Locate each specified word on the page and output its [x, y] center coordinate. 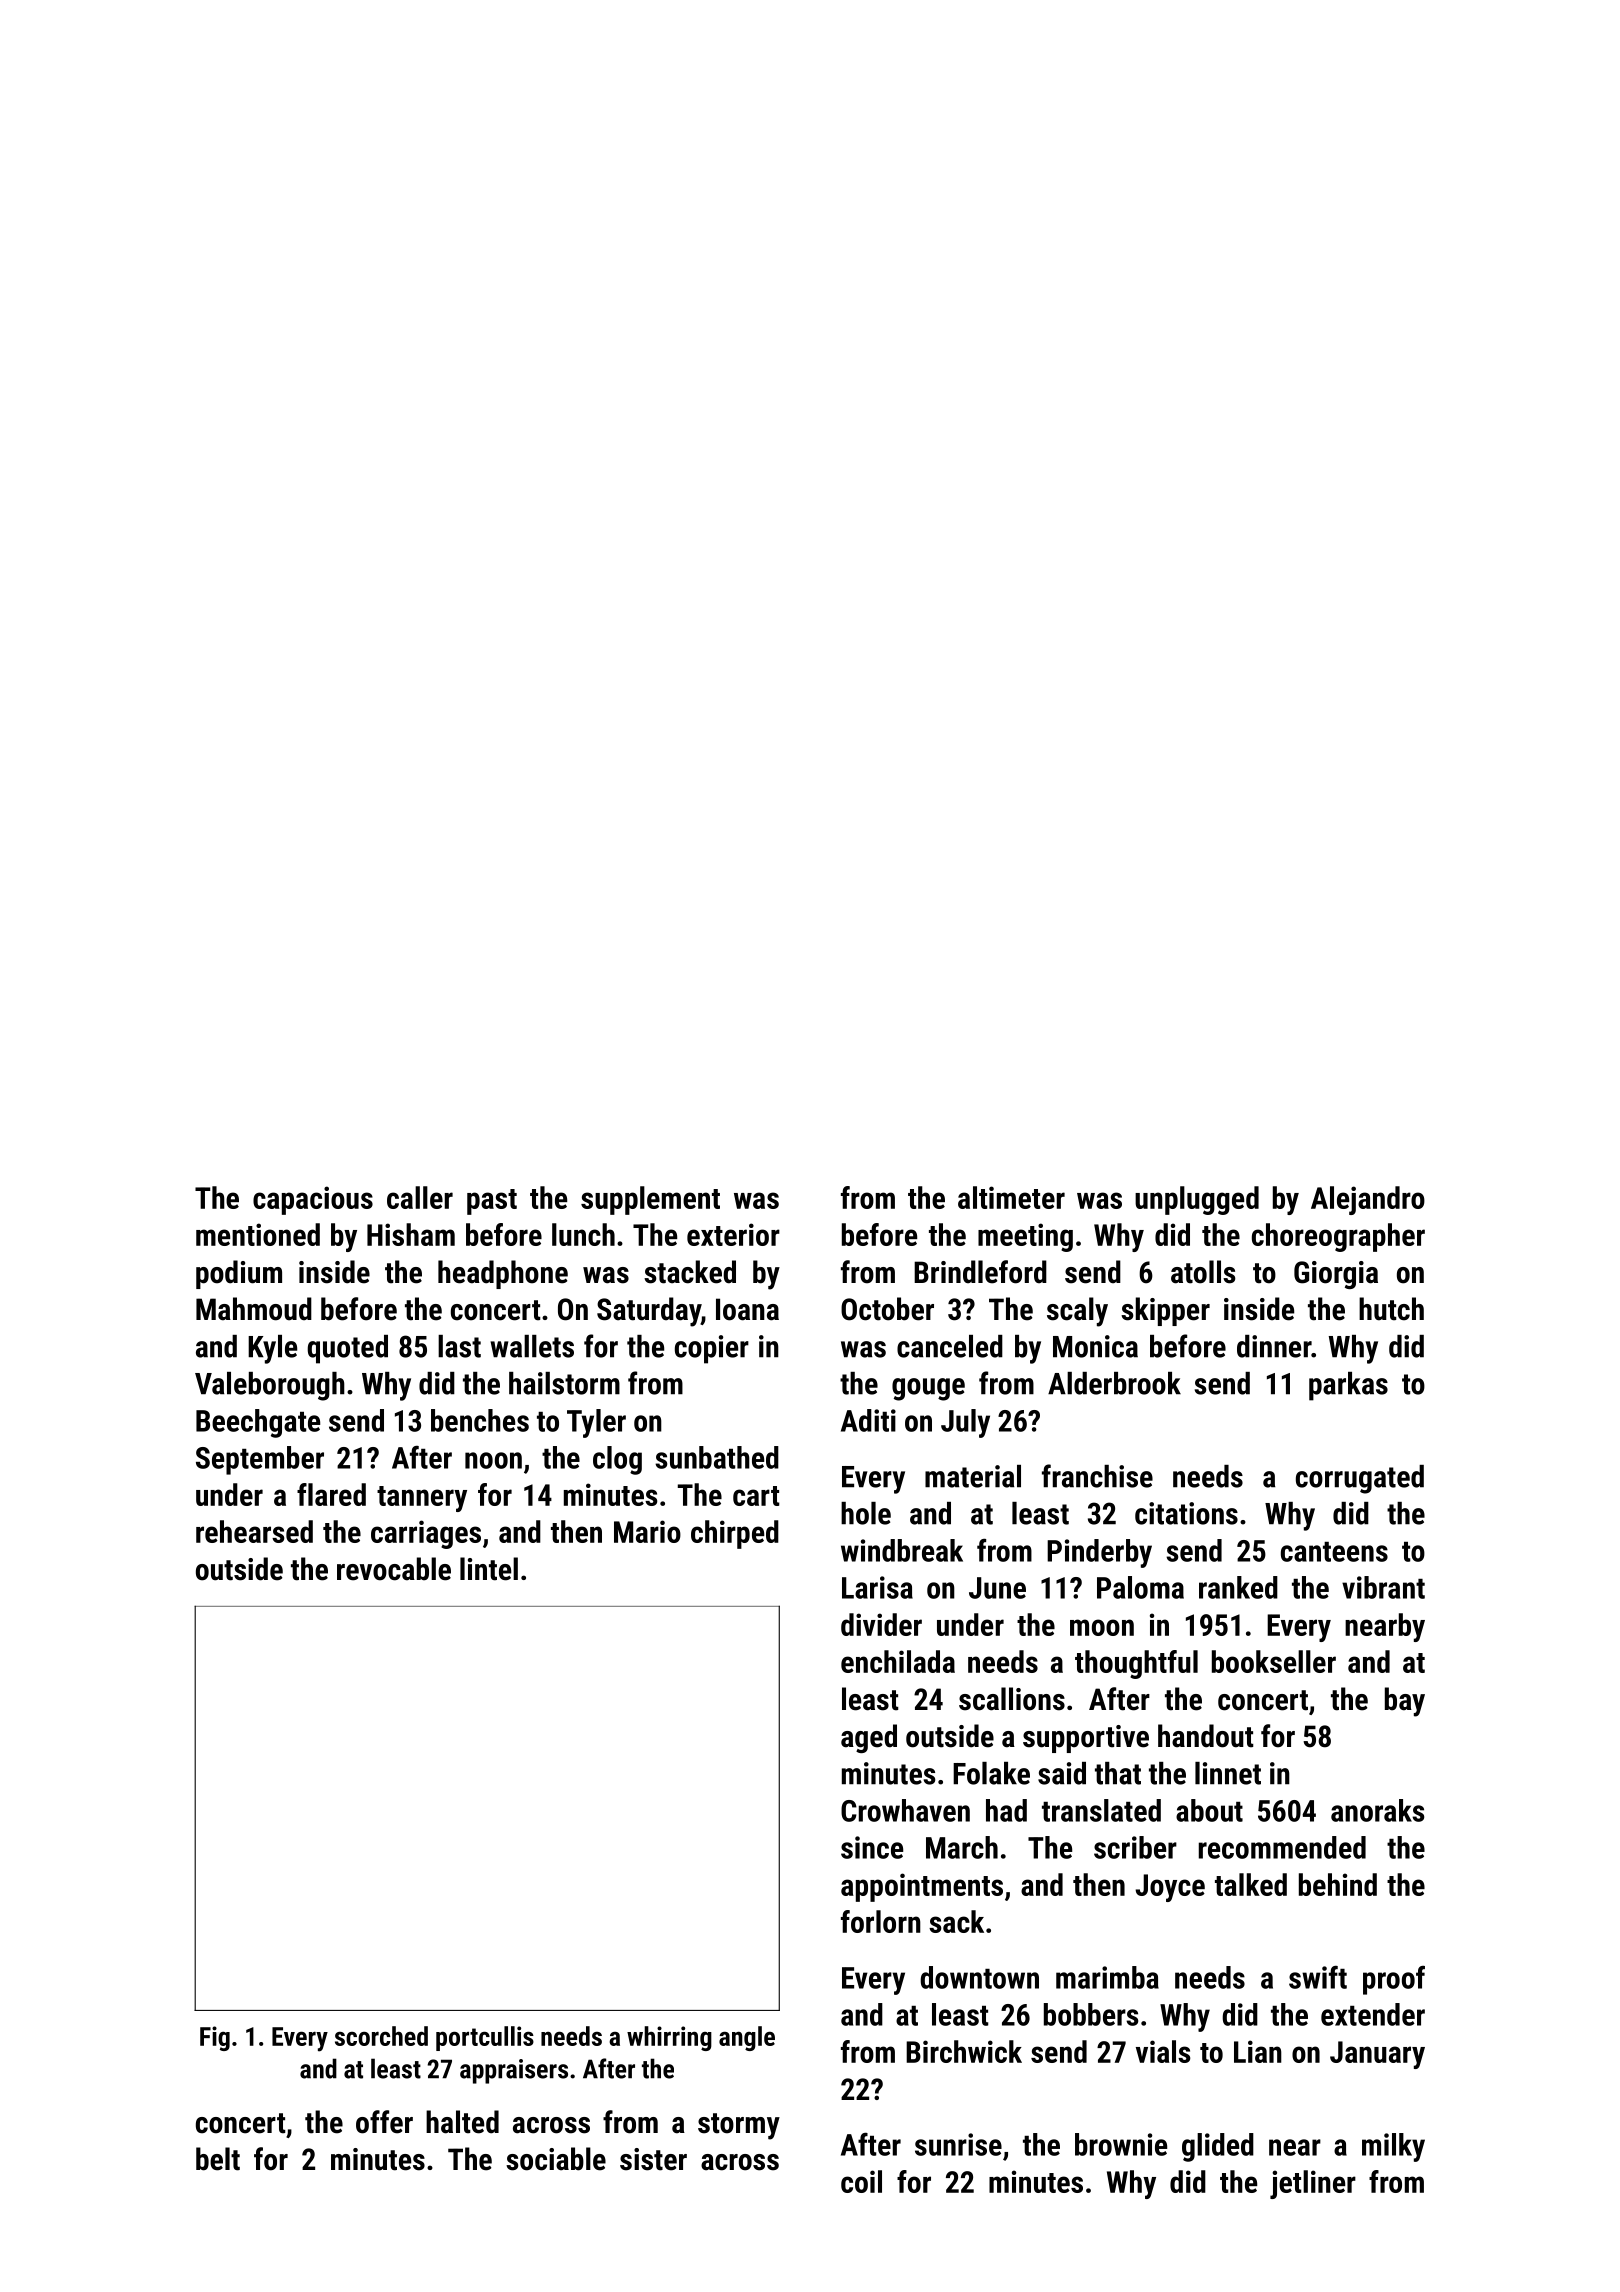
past [492, 1202]
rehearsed [254, 1531]
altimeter [1011, 1197]
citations [1186, 1513]
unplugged [1197, 1200]
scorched [381, 2036]
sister [653, 2159]
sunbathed [717, 1457]
